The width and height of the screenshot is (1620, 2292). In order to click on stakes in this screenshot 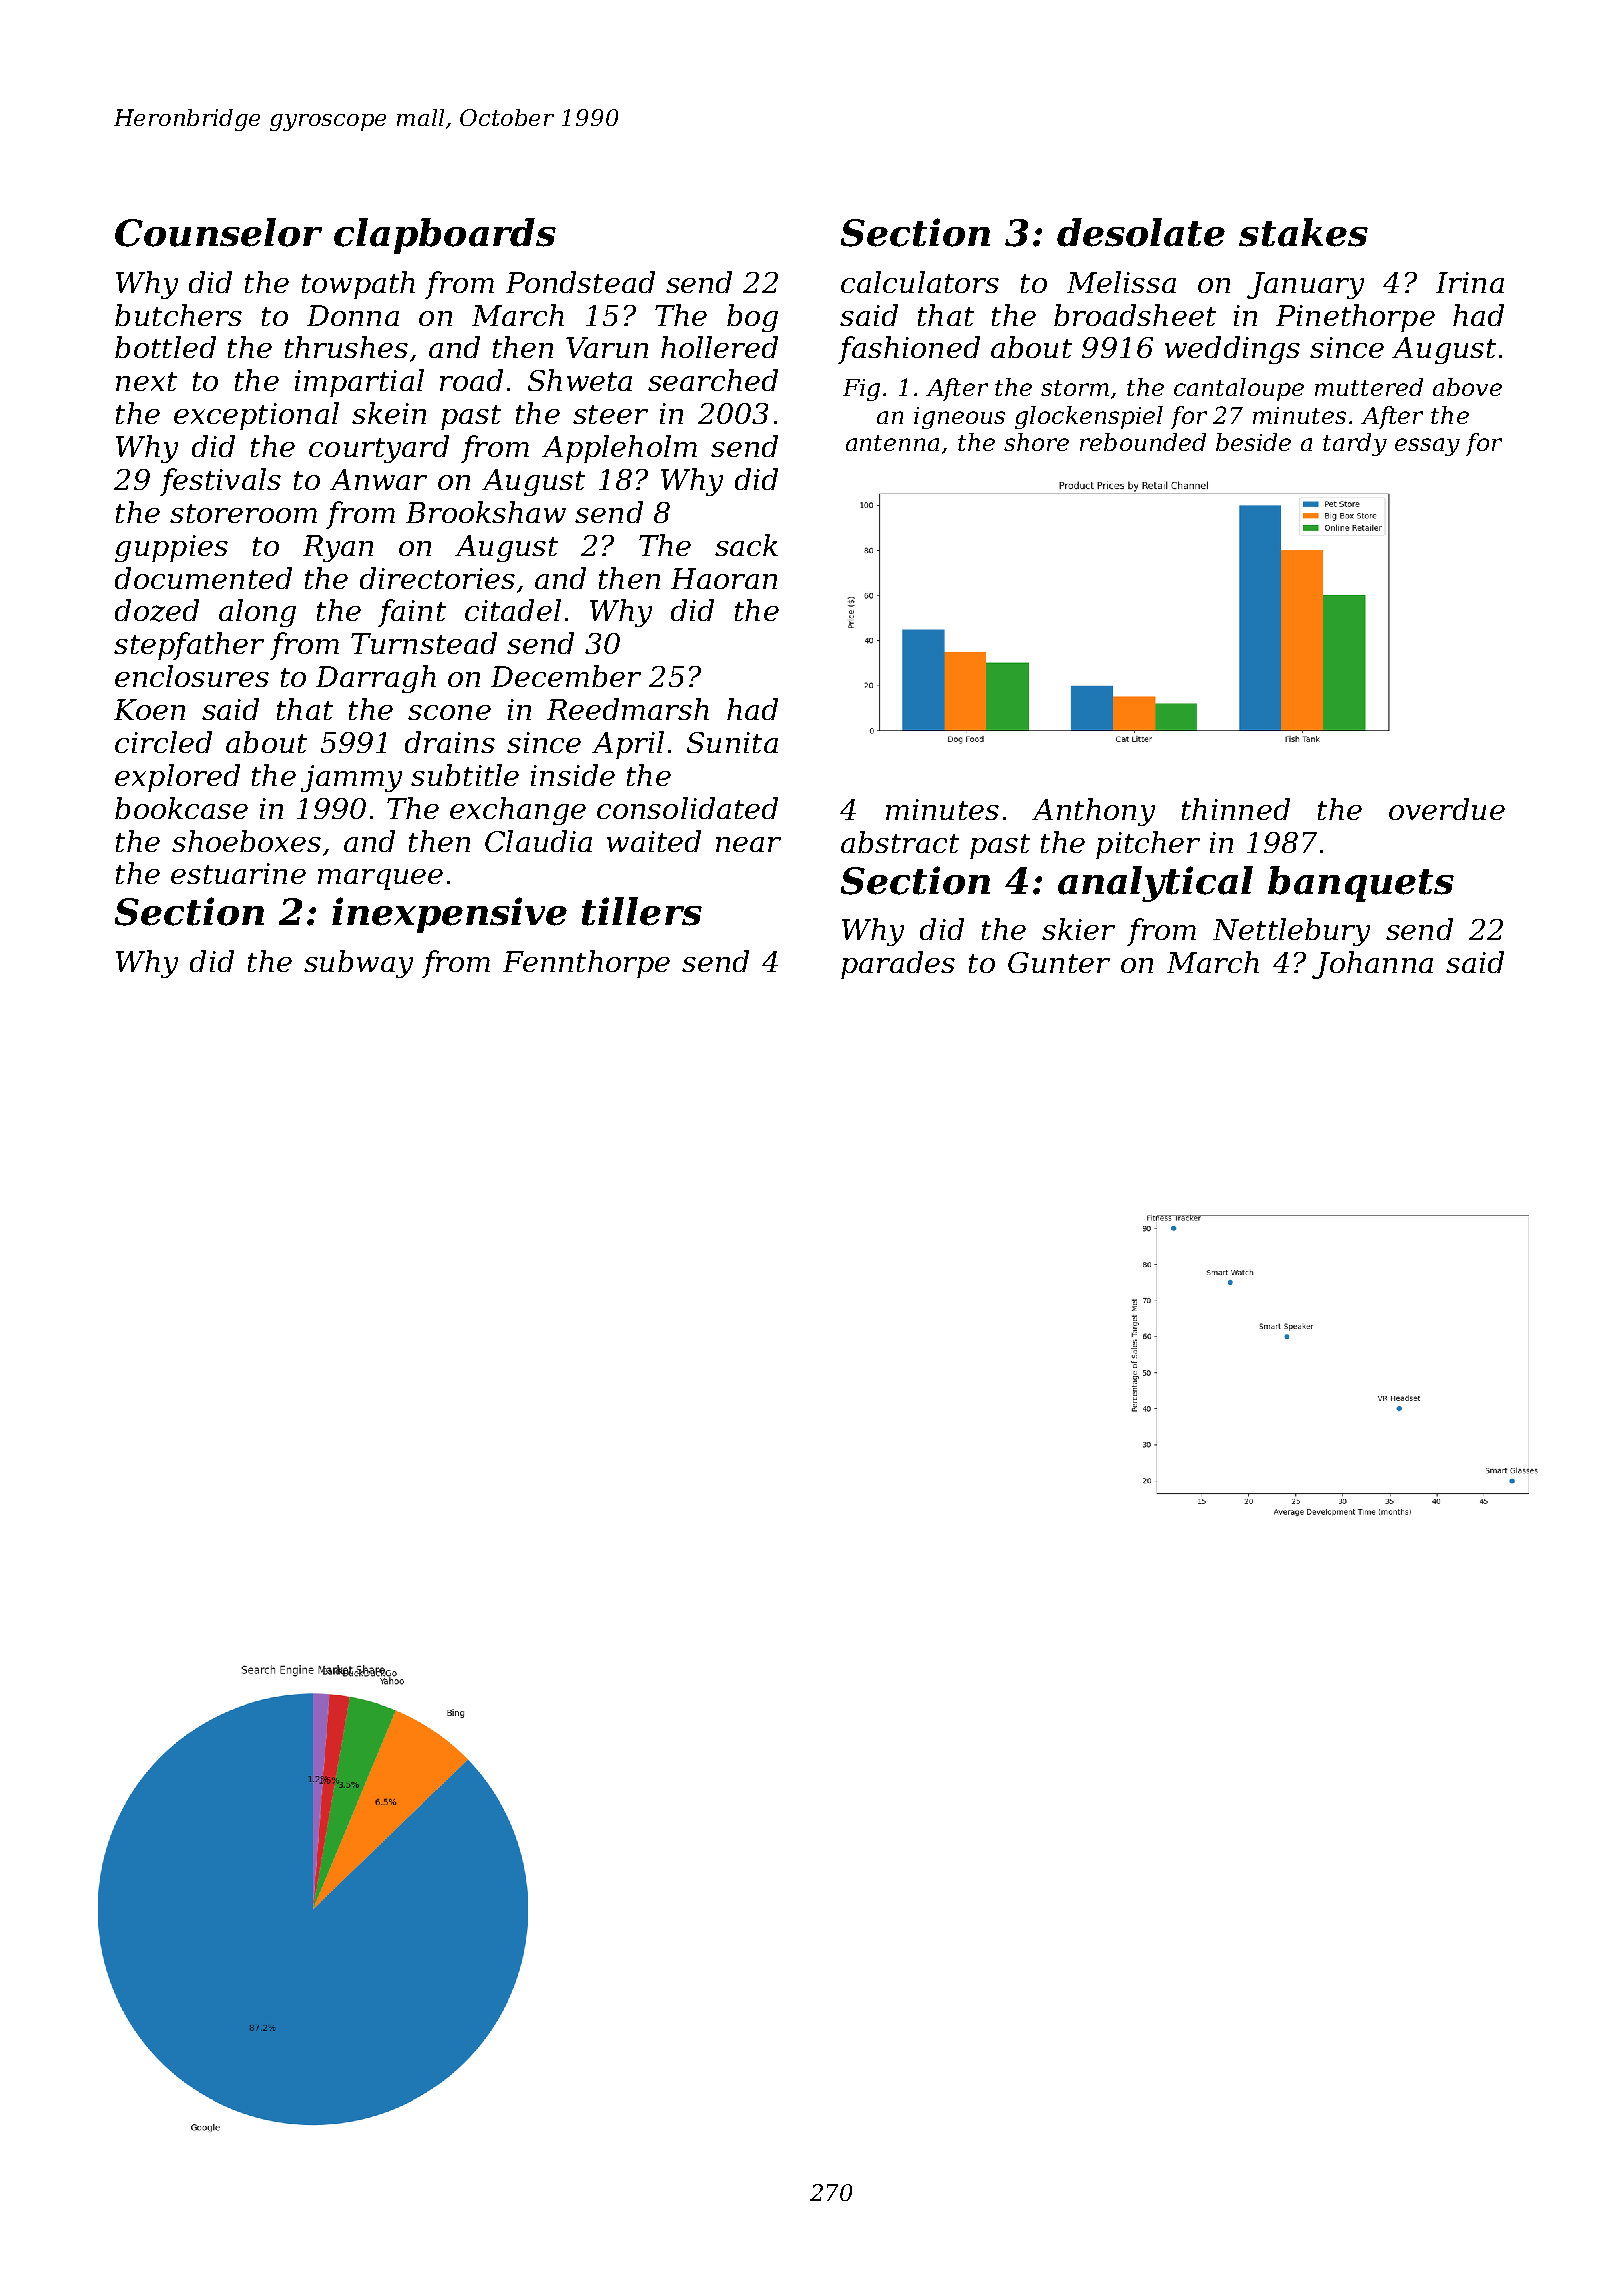, I will do `click(1303, 232)`.
